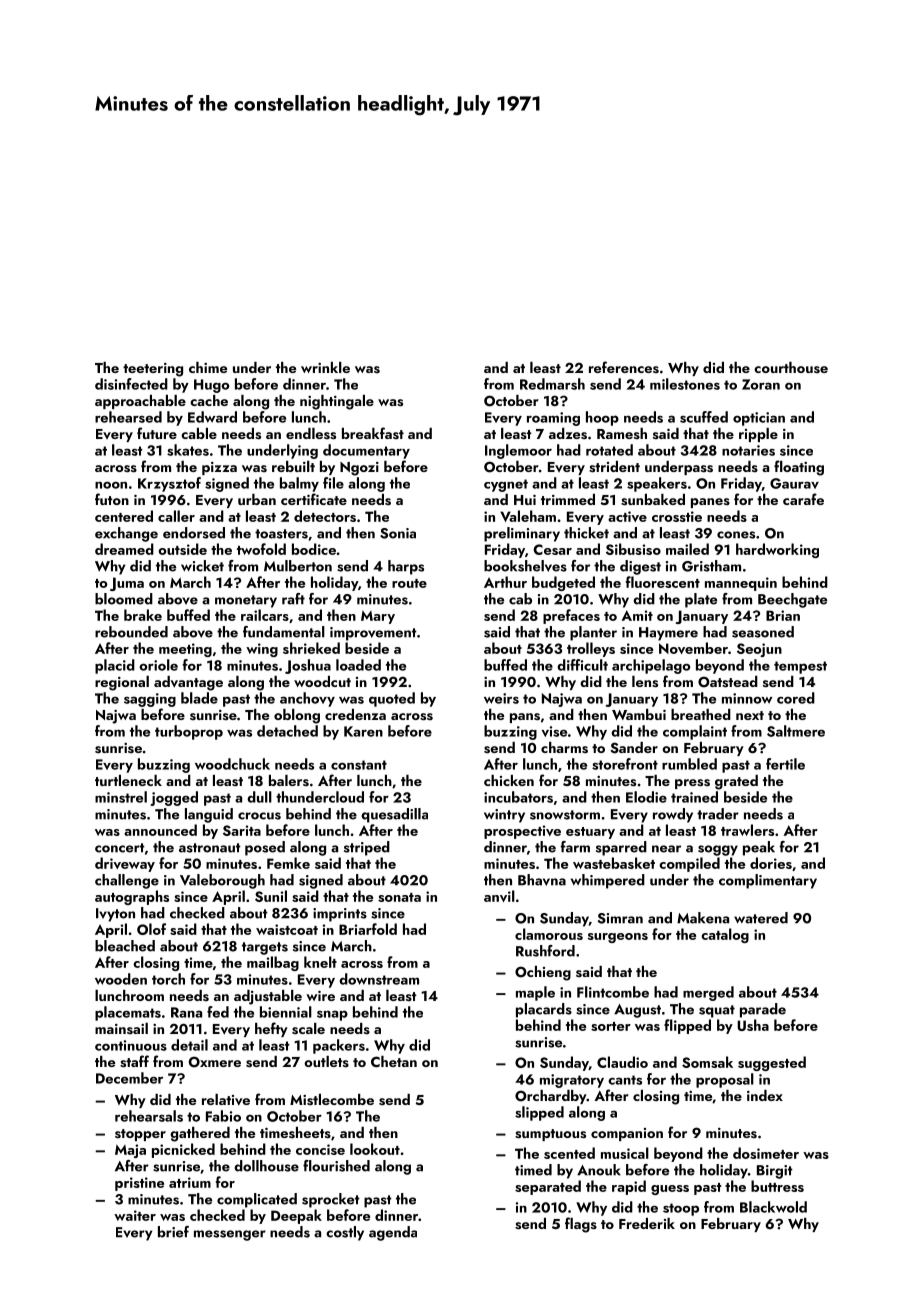 This screenshot has width=924, height=1308. I want to click on trawlers, so click(747, 830).
